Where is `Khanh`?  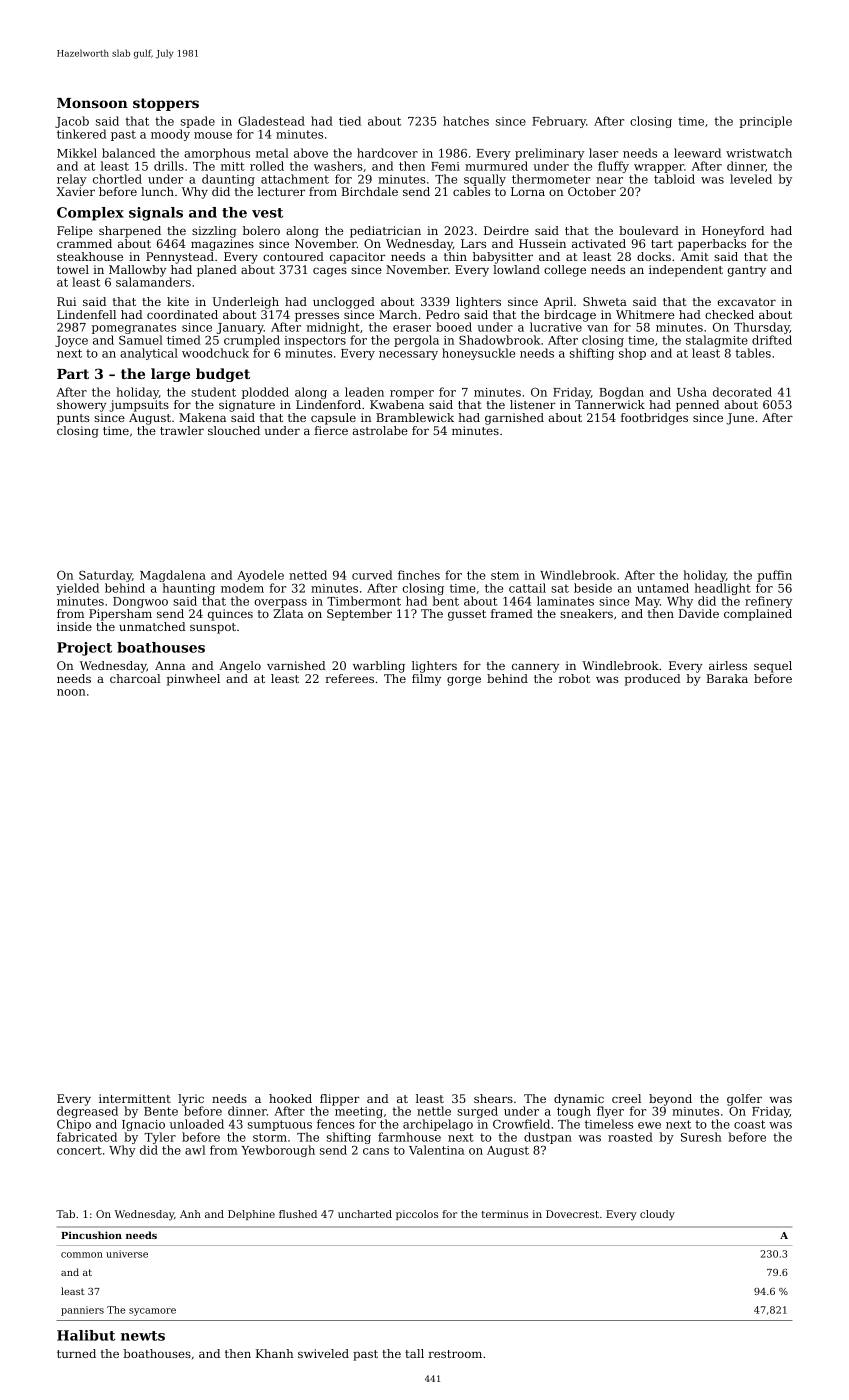
Khanh is located at coordinates (274, 1353).
